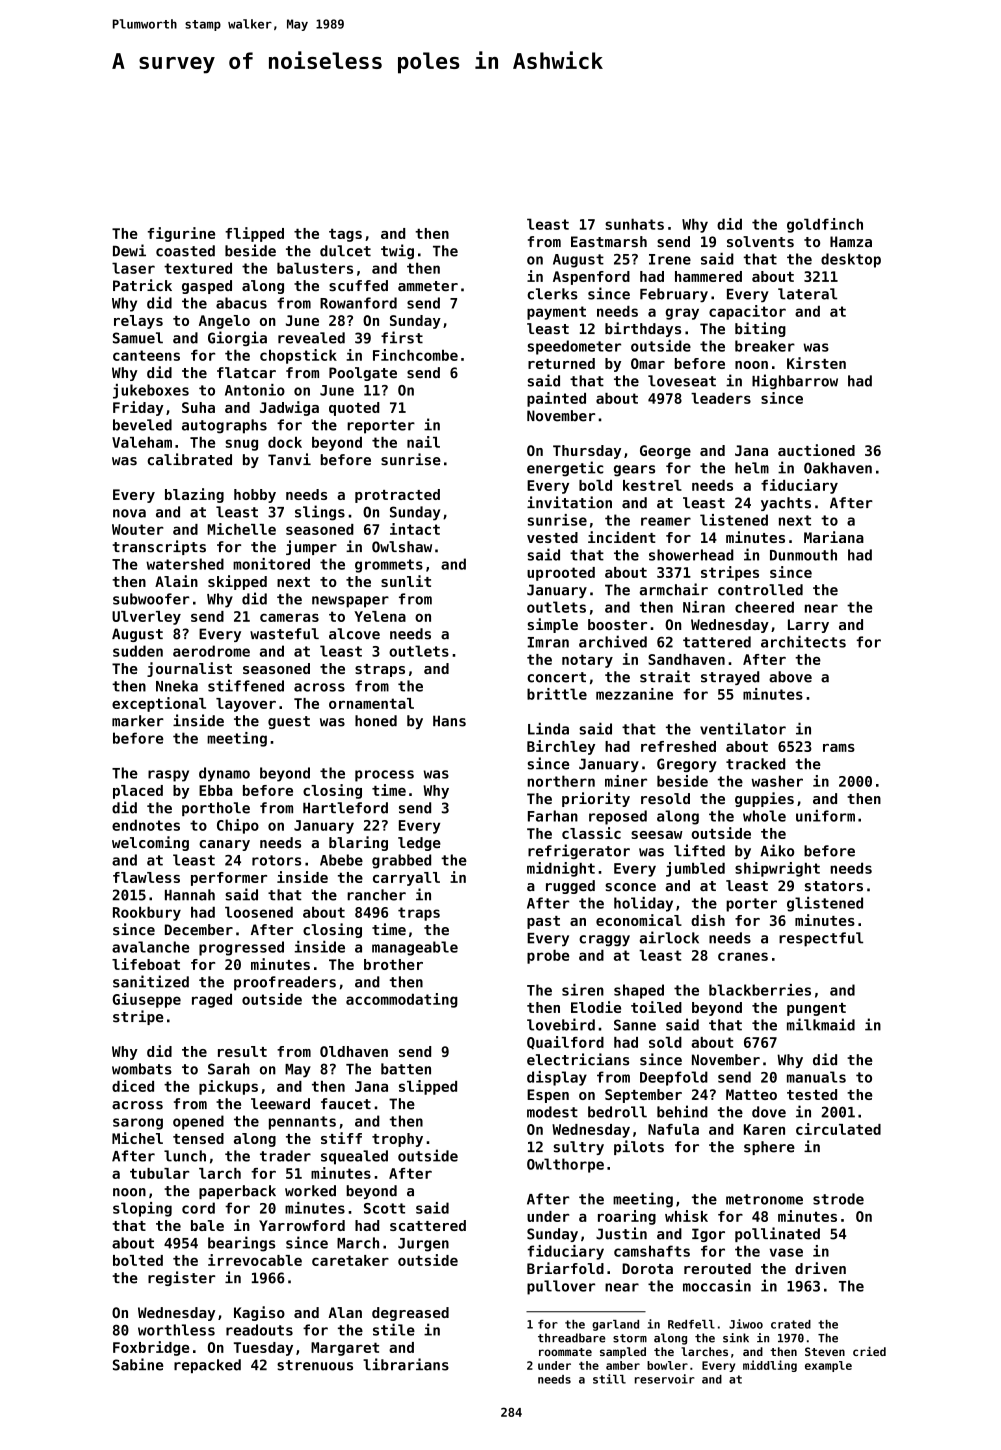  I want to click on Aspenford, so click(591, 278).
